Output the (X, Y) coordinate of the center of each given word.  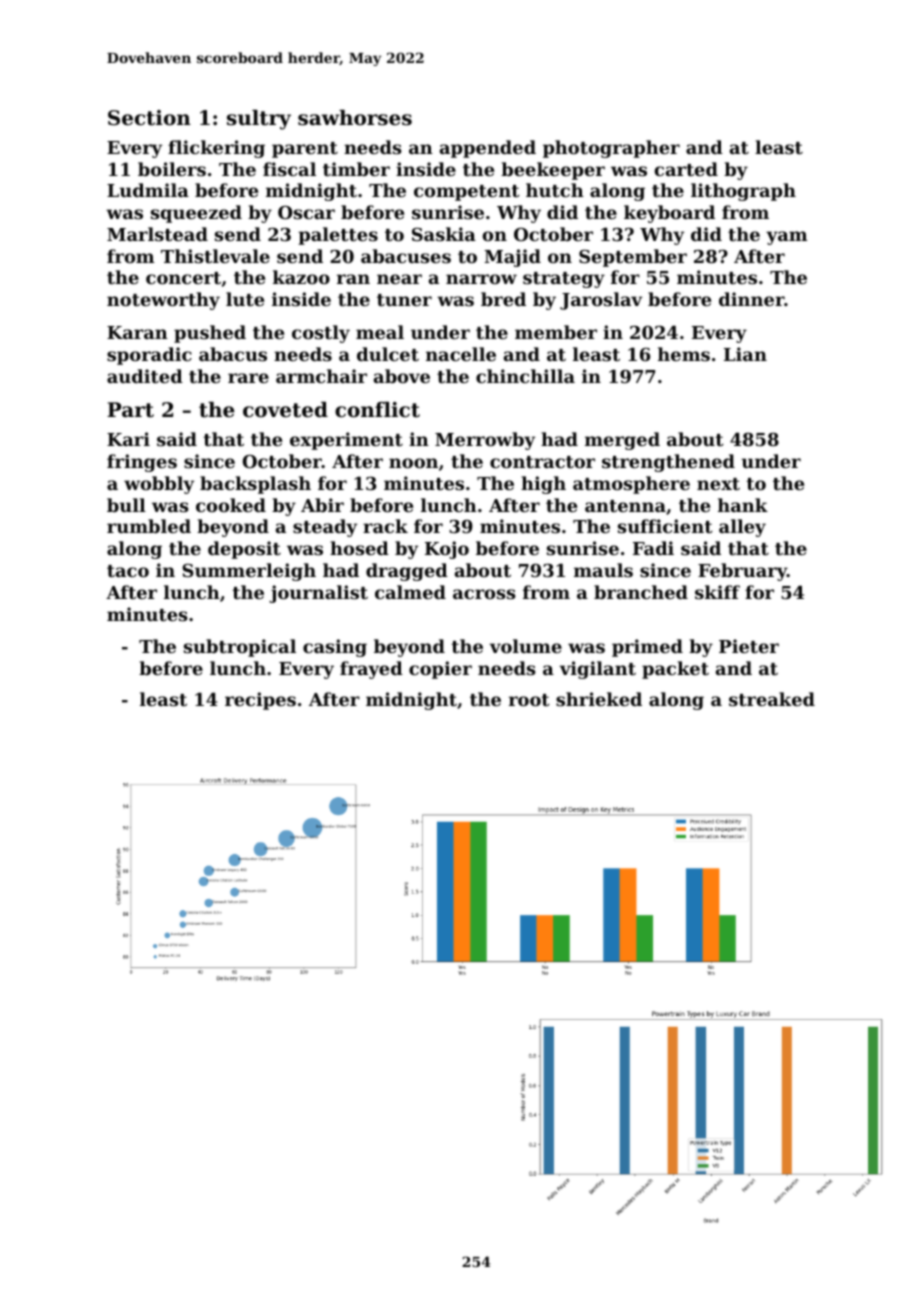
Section (149, 118)
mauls (603, 570)
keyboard (669, 214)
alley (742, 528)
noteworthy (163, 301)
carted (686, 169)
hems (684, 354)
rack (385, 526)
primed (647, 648)
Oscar (306, 212)
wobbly (159, 485)
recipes (260, 701)
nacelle (461, 354)
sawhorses (355, 118)
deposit (244, 550)
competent (467, 193)
